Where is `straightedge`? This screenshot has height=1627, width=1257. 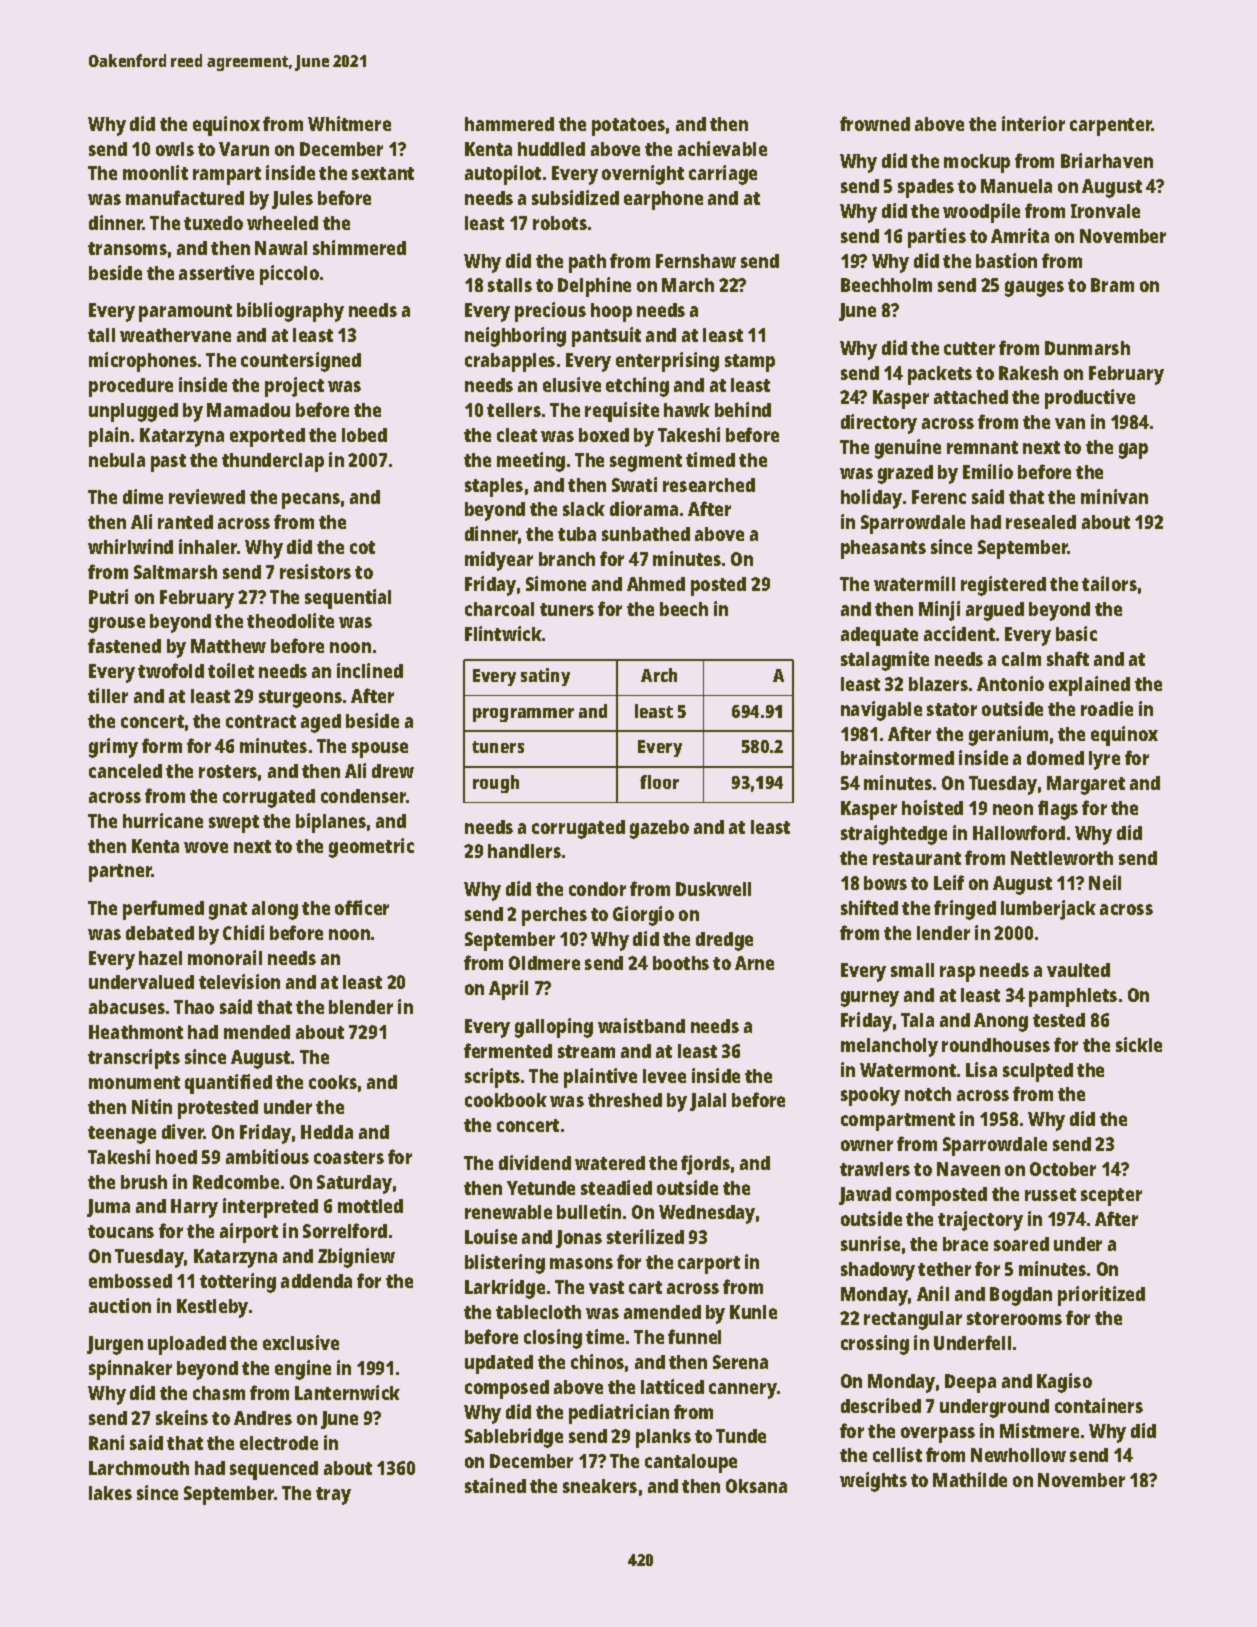 straightedge is located at coordinates (894, 835).
